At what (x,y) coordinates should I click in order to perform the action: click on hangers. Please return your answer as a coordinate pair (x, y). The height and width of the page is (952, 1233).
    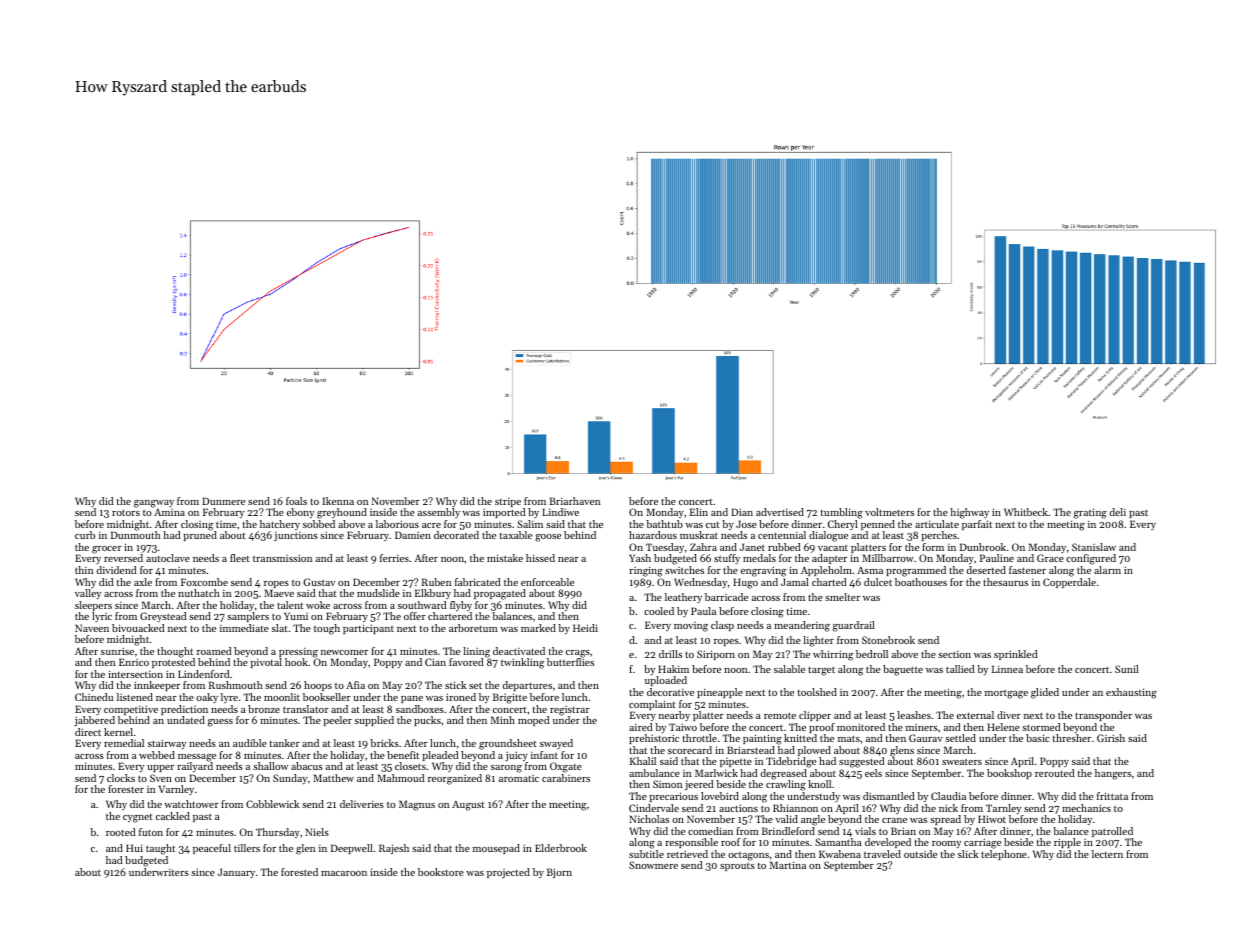
    Looking at the image, I should click on (1113, 774).
